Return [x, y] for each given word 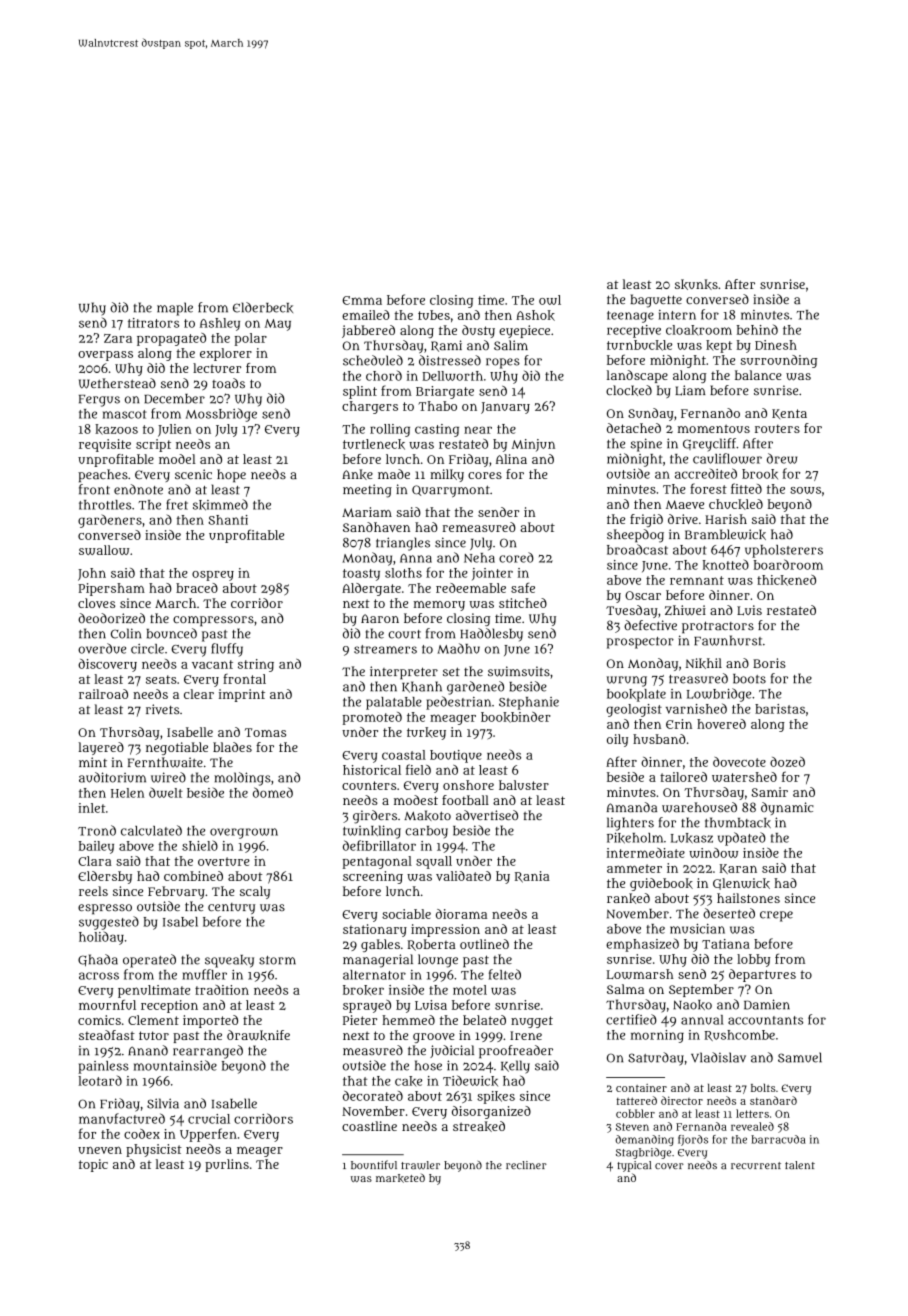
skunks [696, 284]
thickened [786, 580]
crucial [209, 1119]
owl [550, 300]
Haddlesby [491, 635]
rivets [162, 709]
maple [175, 309]
